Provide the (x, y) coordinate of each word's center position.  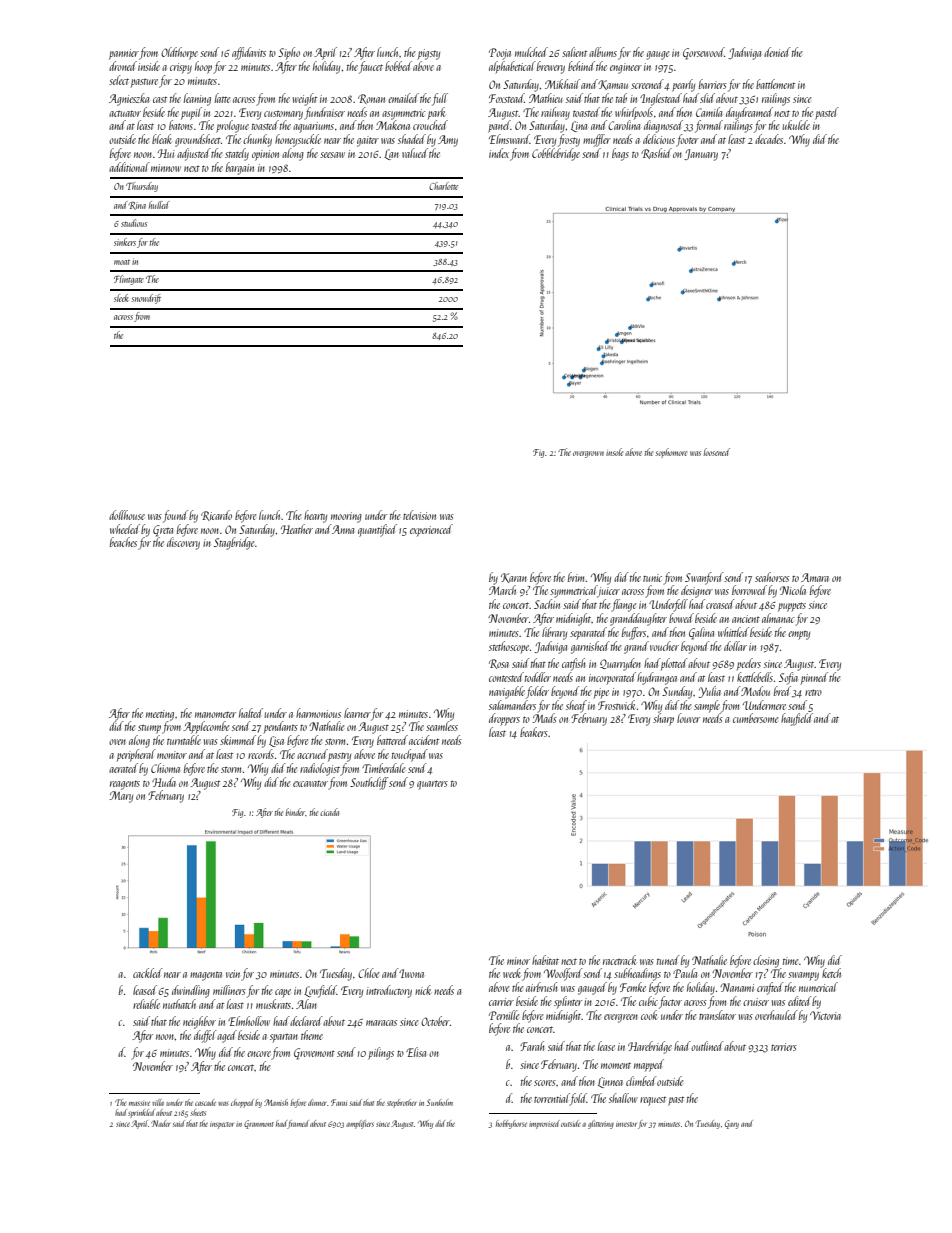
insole (614, 452)
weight (305, 99)
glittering (601, 1124)
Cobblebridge (556, 154)
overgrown (588, 454)
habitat (545, 960)
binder (296, 812)
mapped (649, 1065)
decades (769, 139)
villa (158, 1102)
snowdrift (146, 299)
